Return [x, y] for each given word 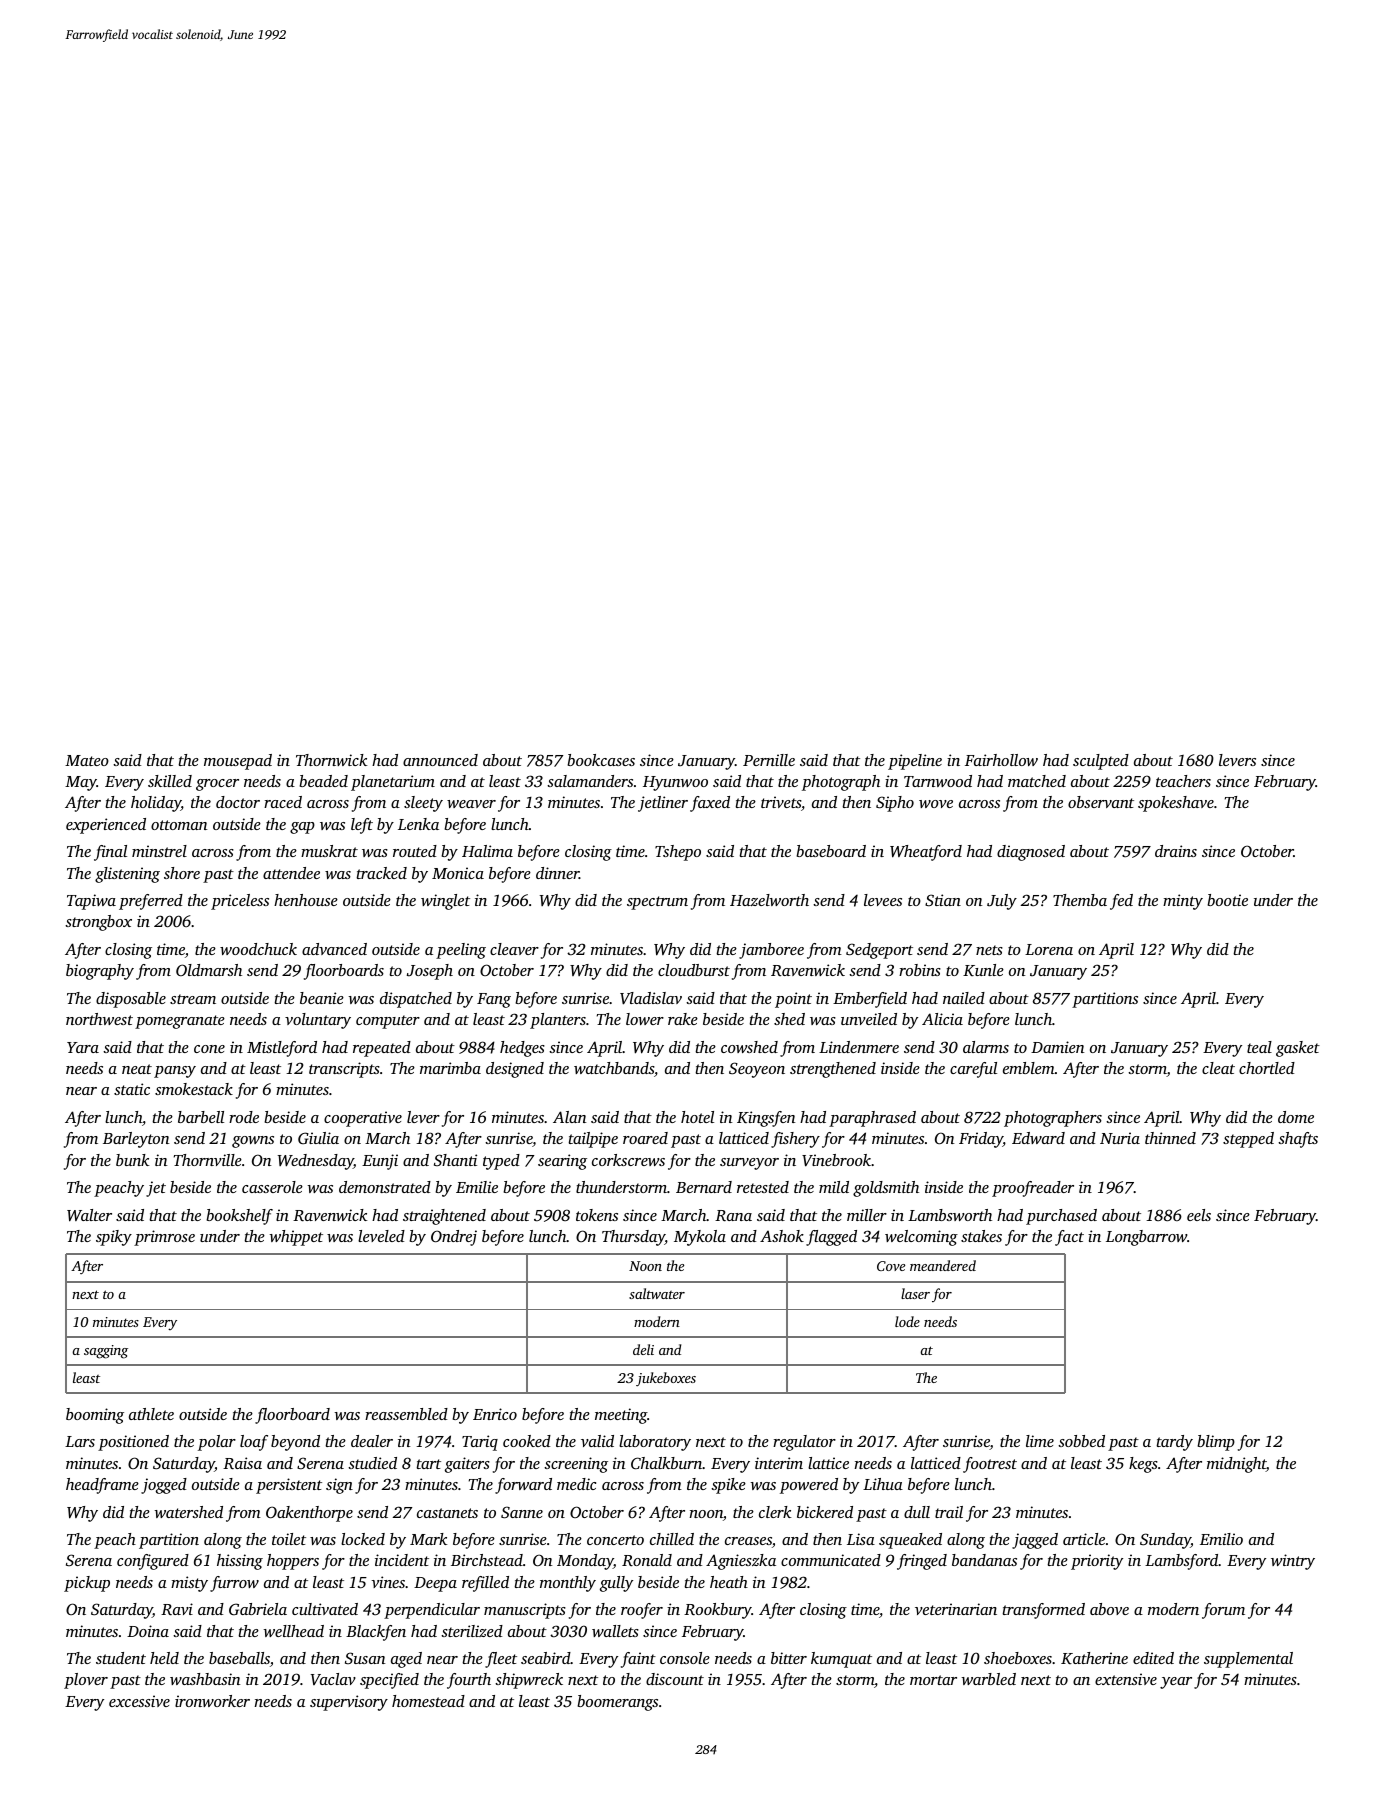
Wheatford [926, 853]
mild [834, 1187]
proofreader [1033, 1189]
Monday [585, 1562]
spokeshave [1176, 804]
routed [415, 851]
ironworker [212, 1701]
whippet [296, 1238]
